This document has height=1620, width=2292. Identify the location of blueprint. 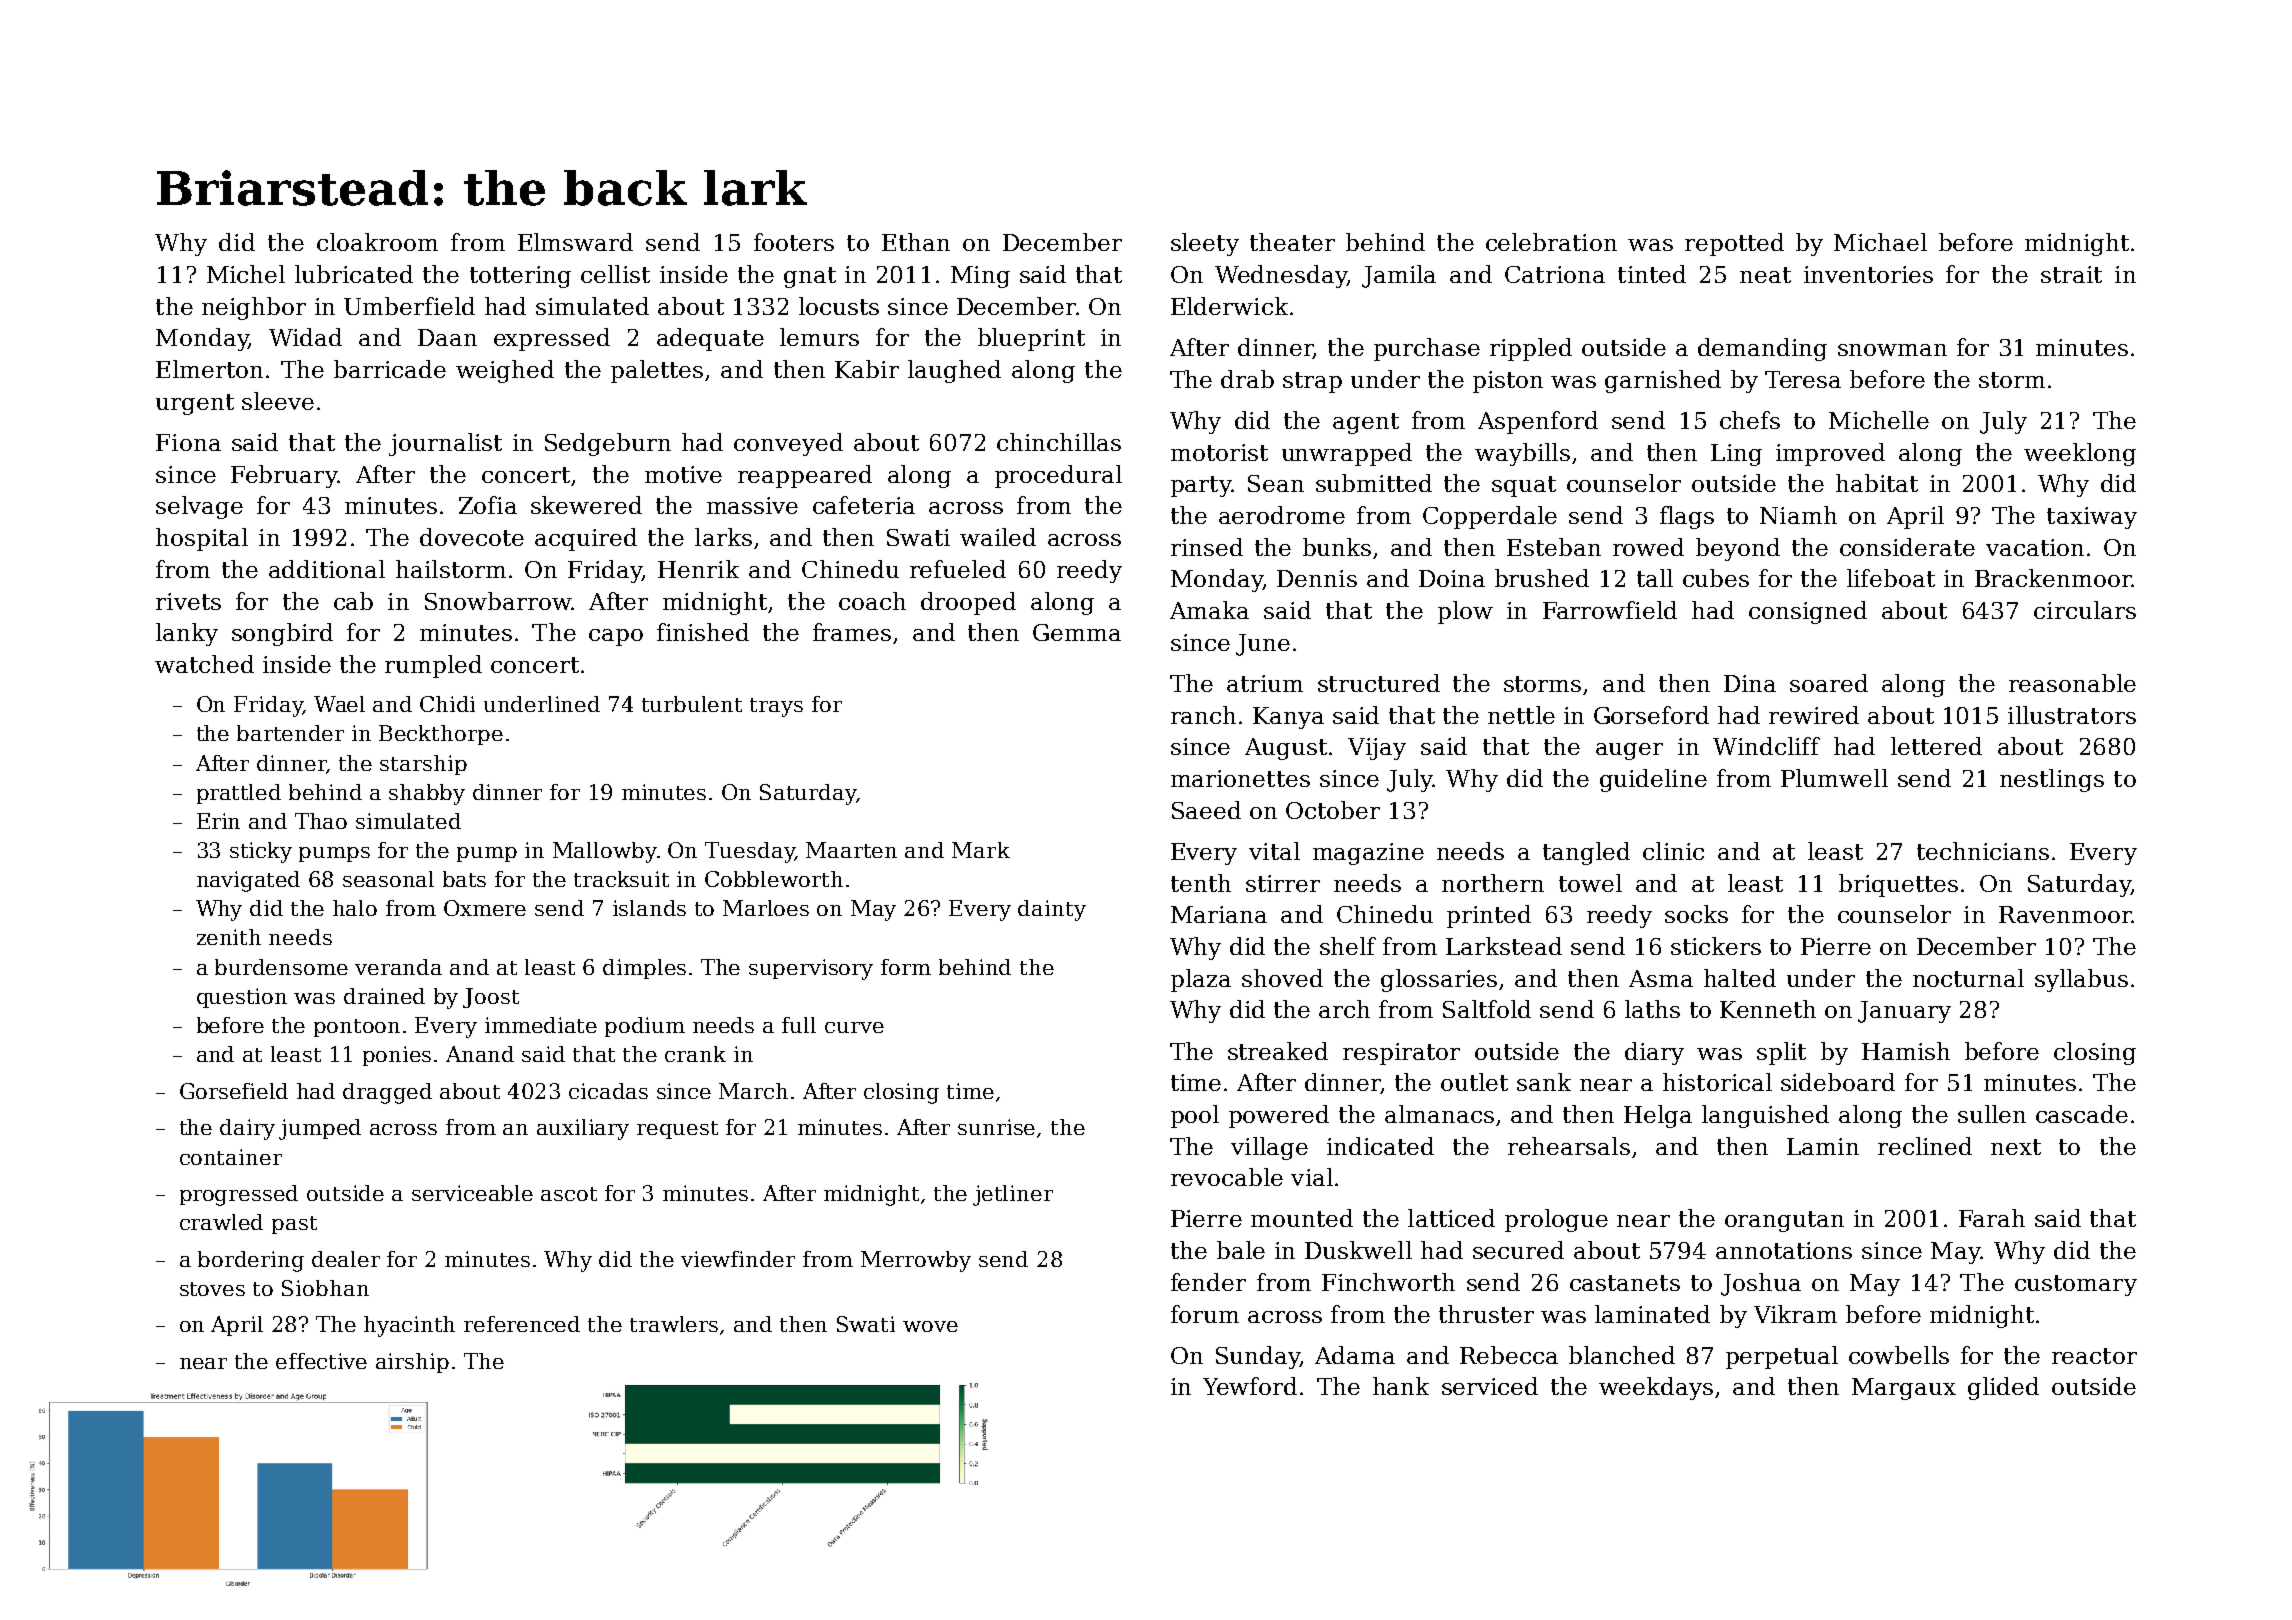
(1031, 339).
